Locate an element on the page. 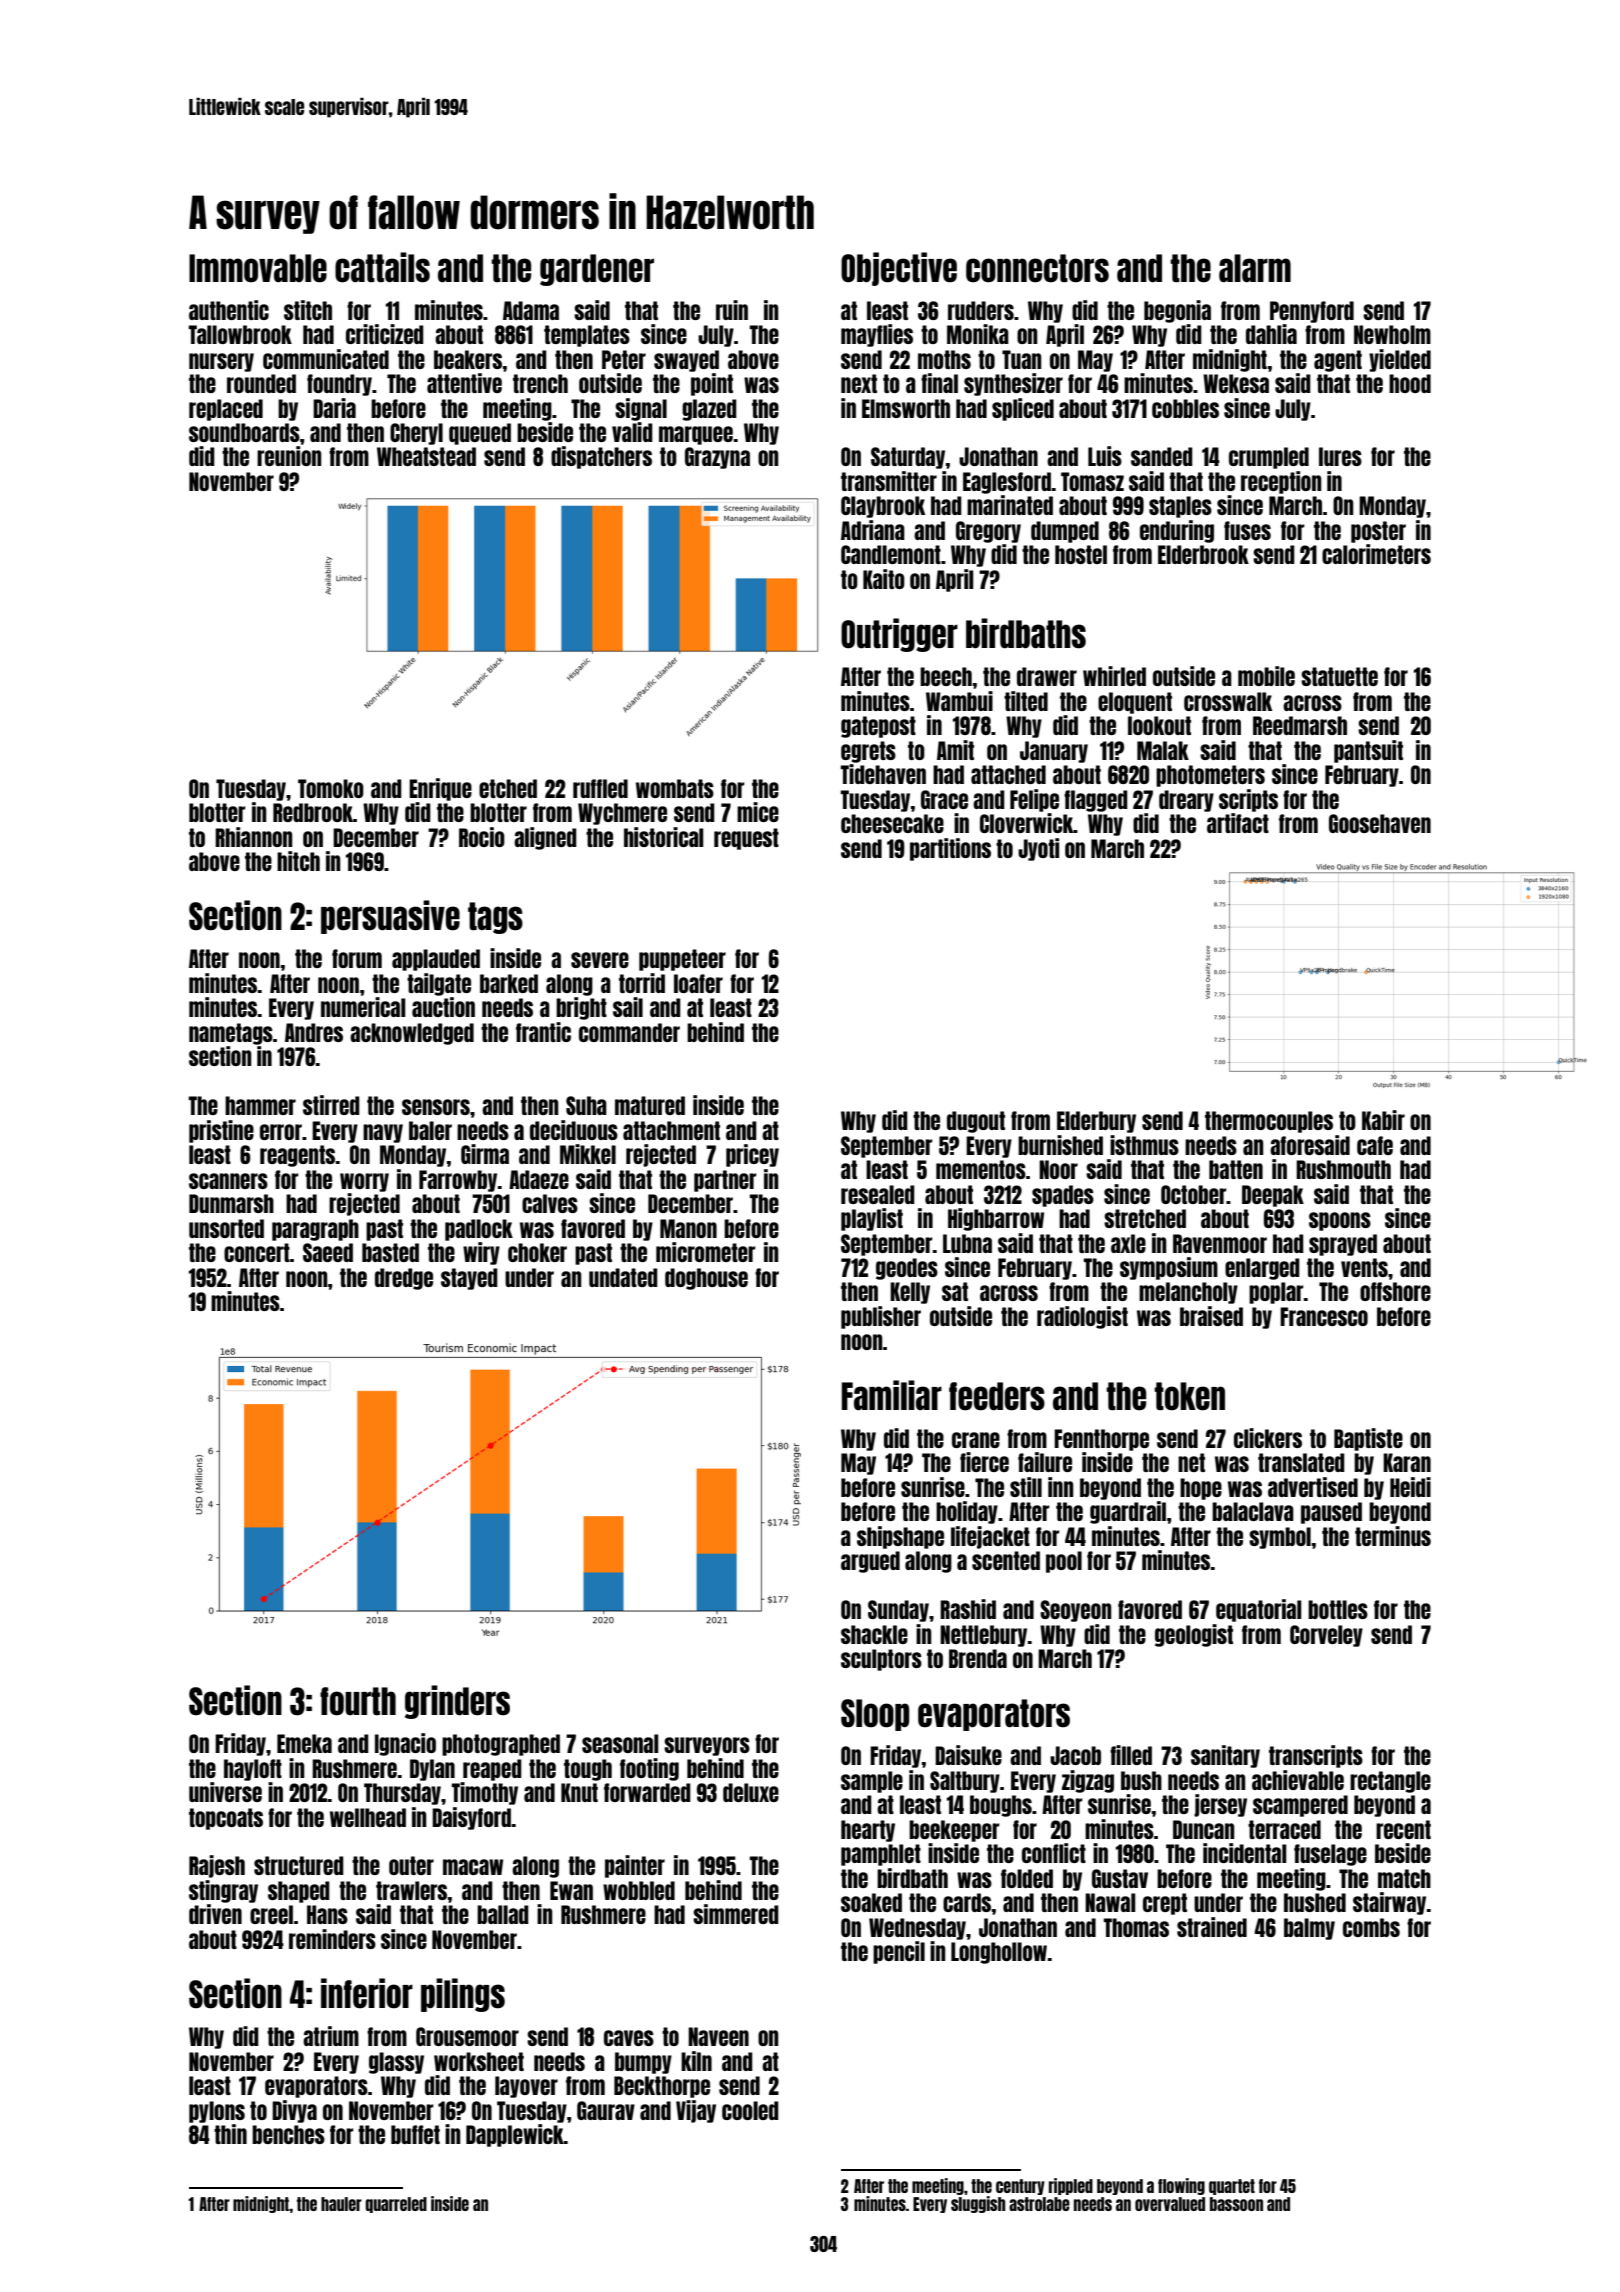 The height and width of the page is (2292, 1620). scampered is located at coordinates (1300, 1806).
